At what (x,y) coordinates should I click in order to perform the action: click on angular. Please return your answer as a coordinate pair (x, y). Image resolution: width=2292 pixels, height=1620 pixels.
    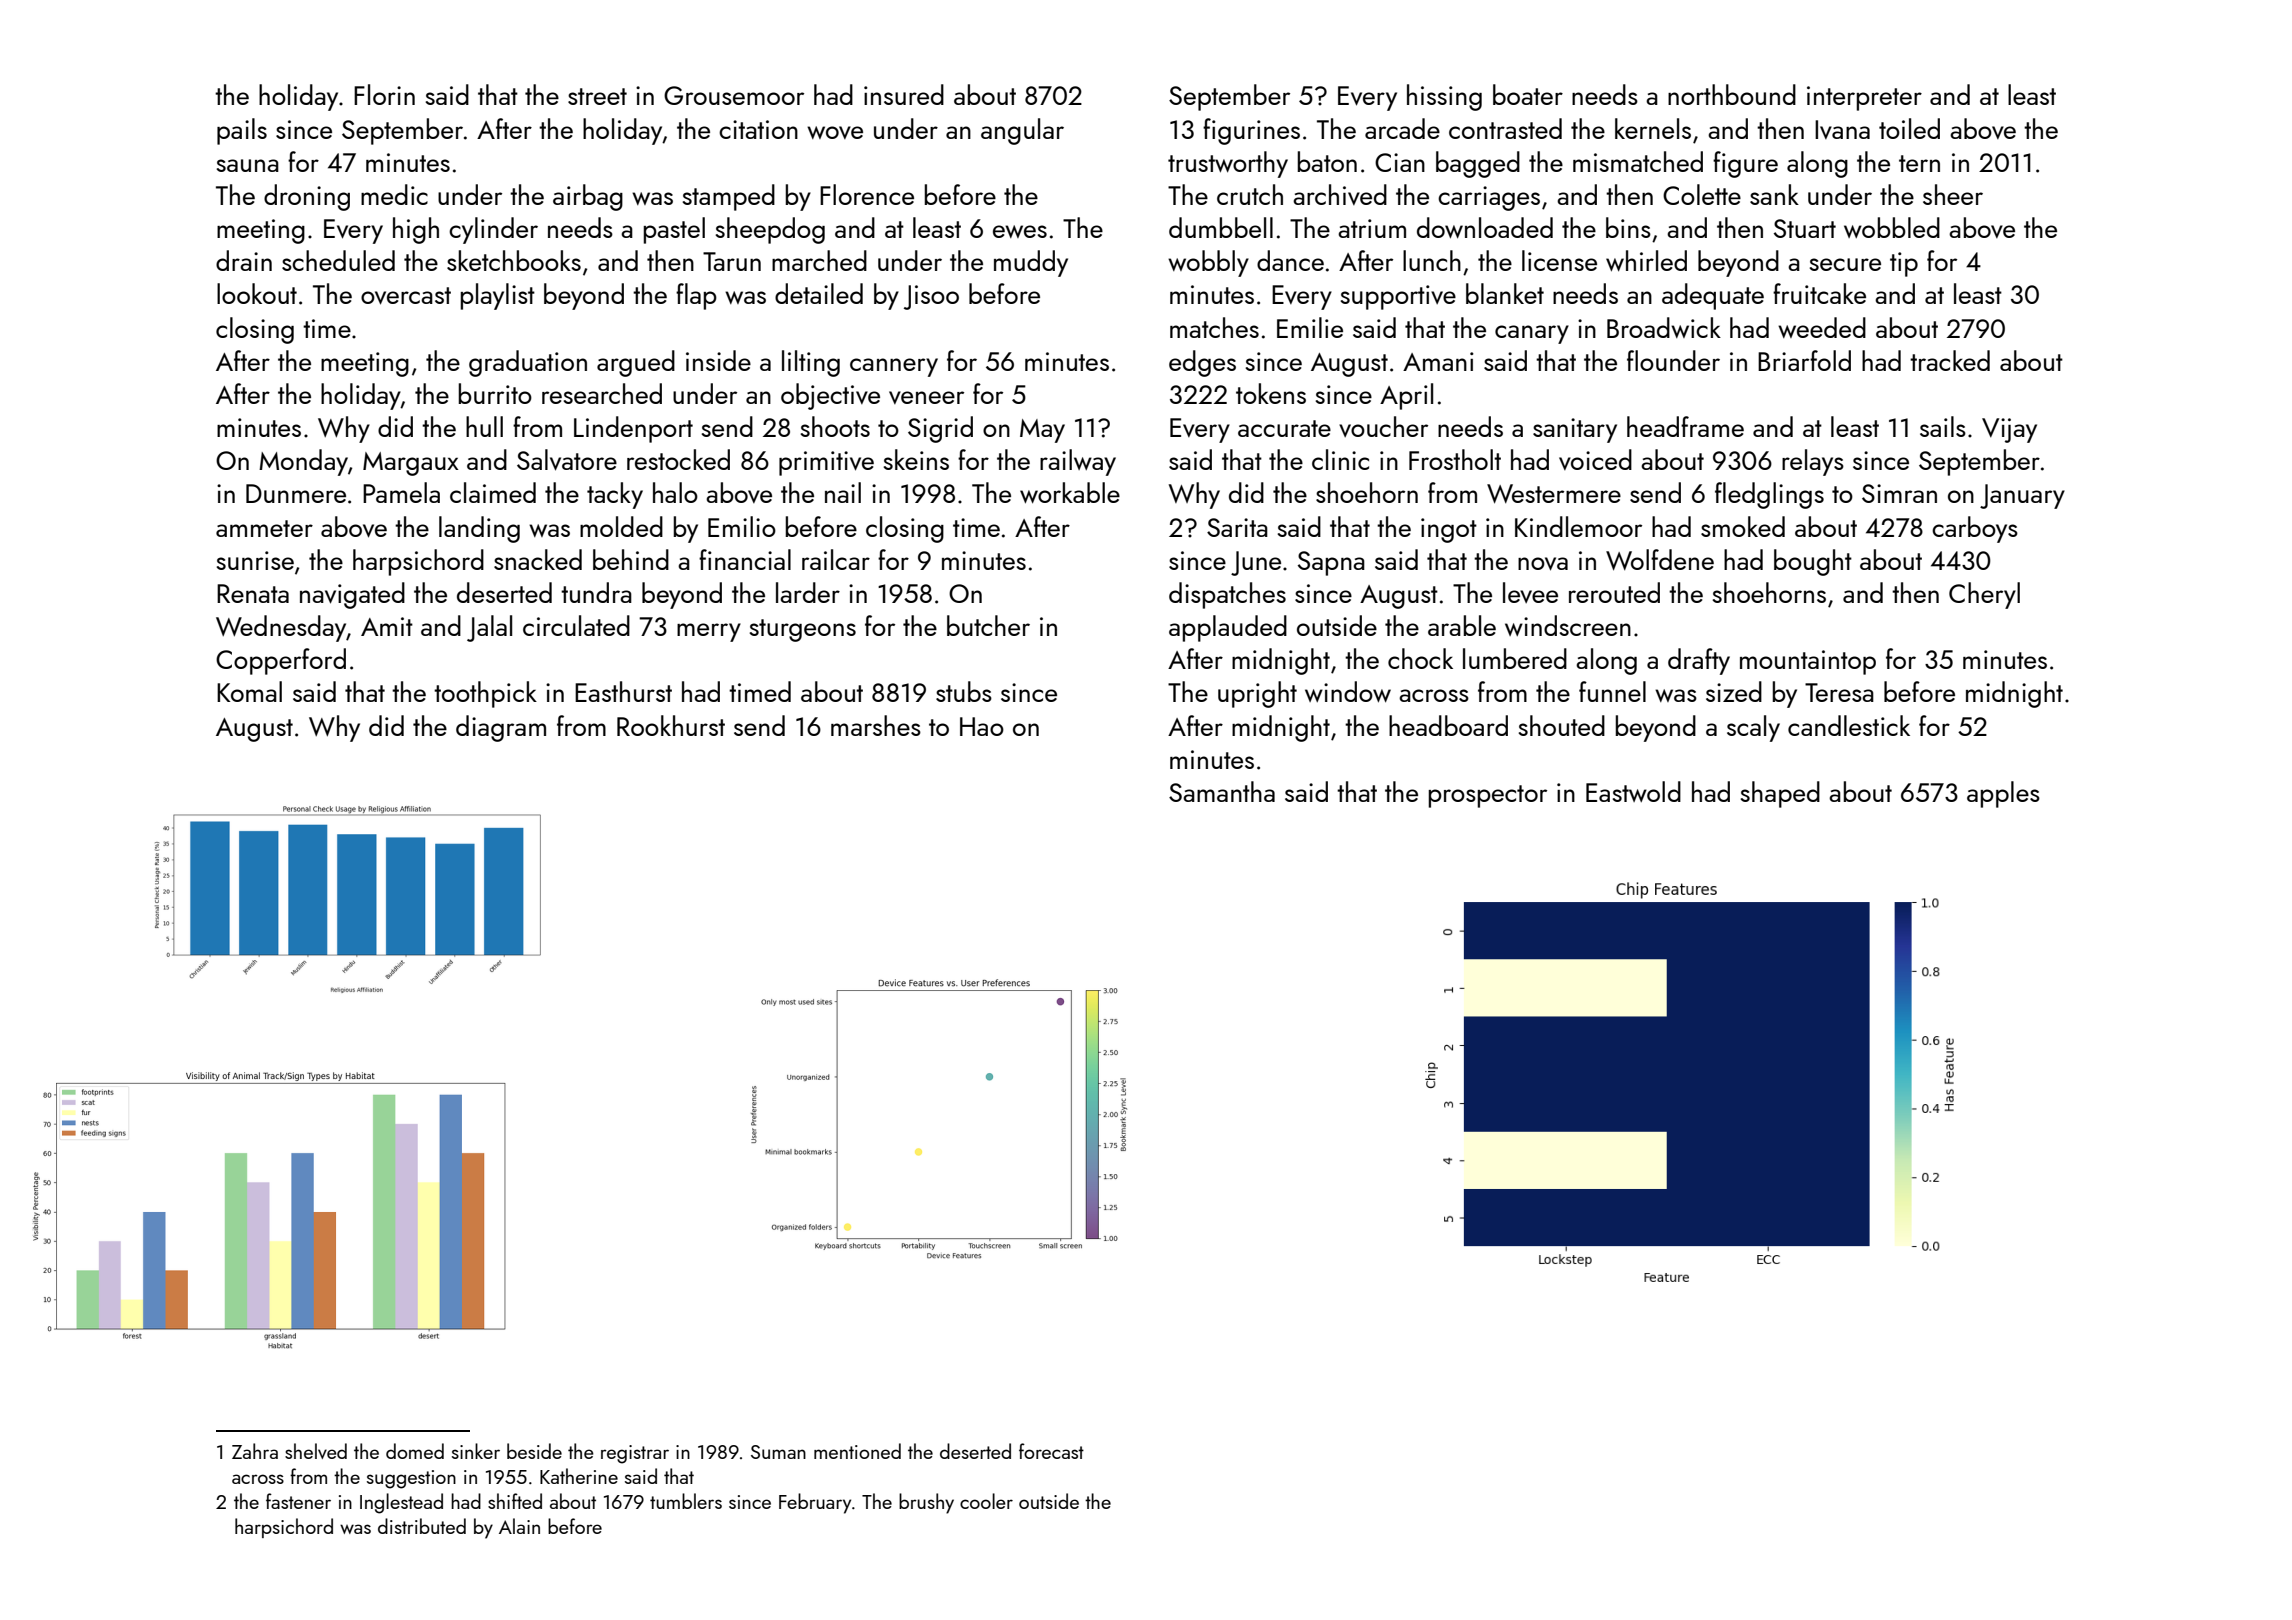
    Looking at the image, I should click on (1022, 131).
